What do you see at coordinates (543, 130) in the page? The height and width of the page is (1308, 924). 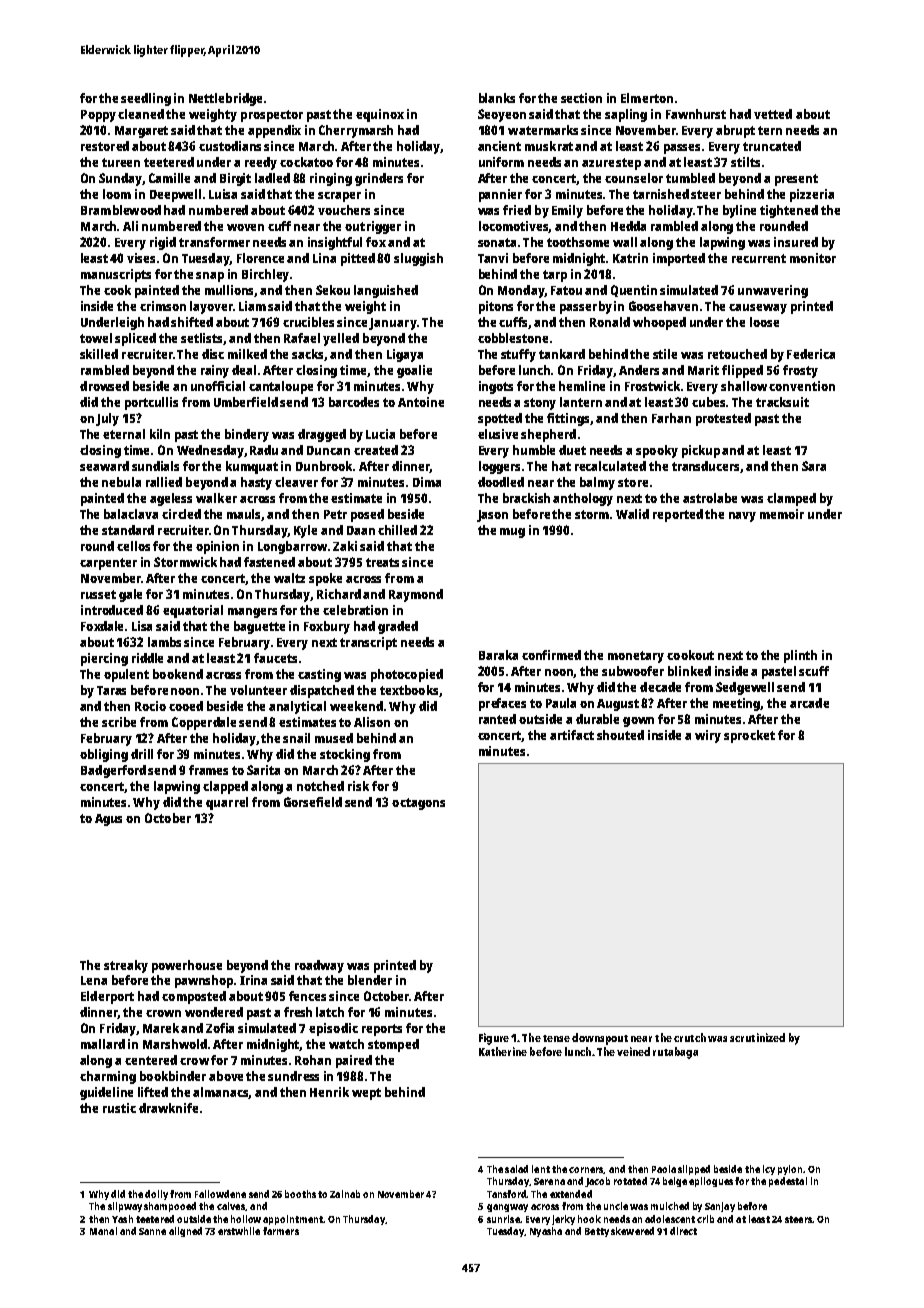 I see `watermarks` at bounding box center [543, 130].
